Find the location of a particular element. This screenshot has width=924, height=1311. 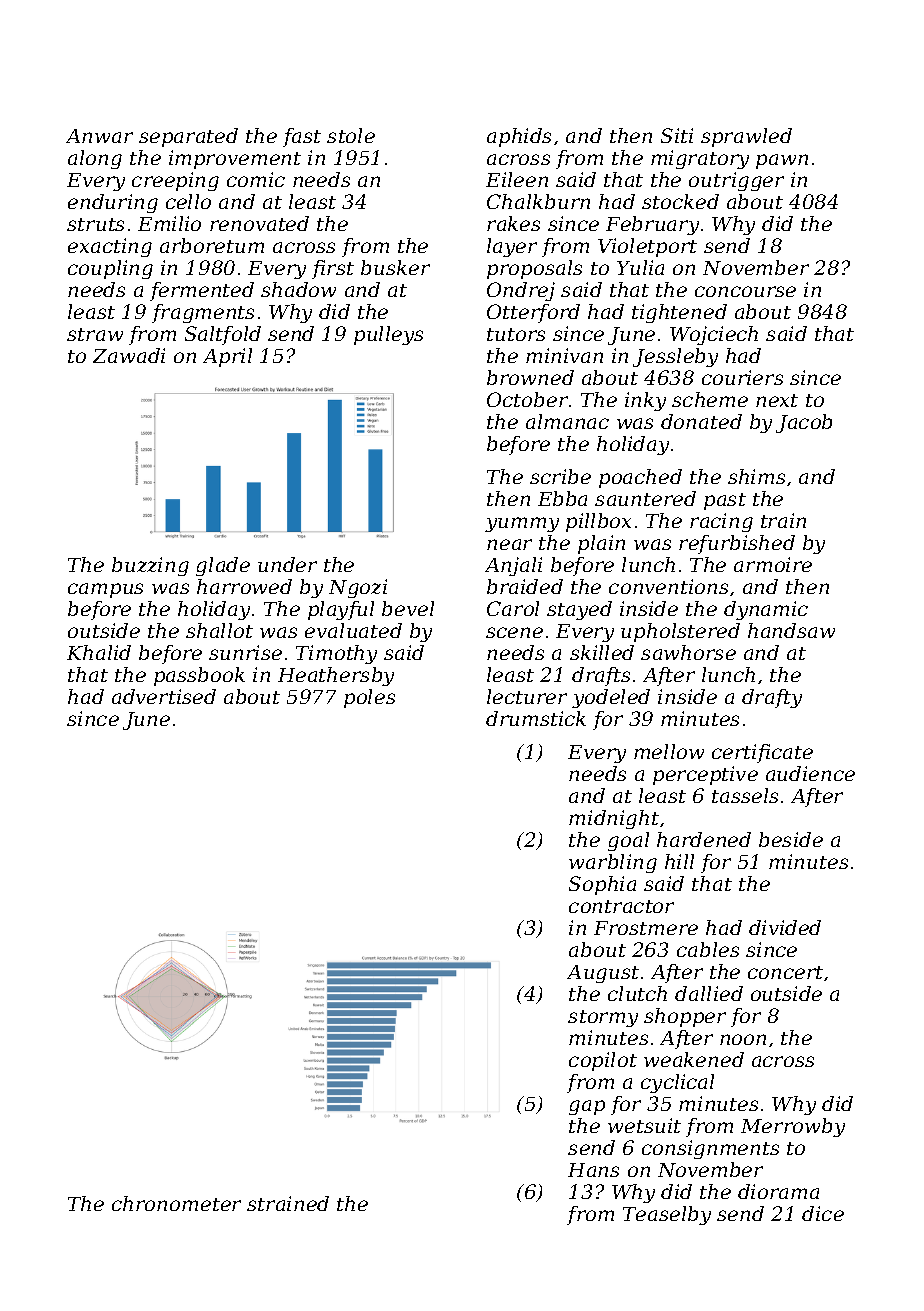

sprawled is located at coordinates (746, 137).
